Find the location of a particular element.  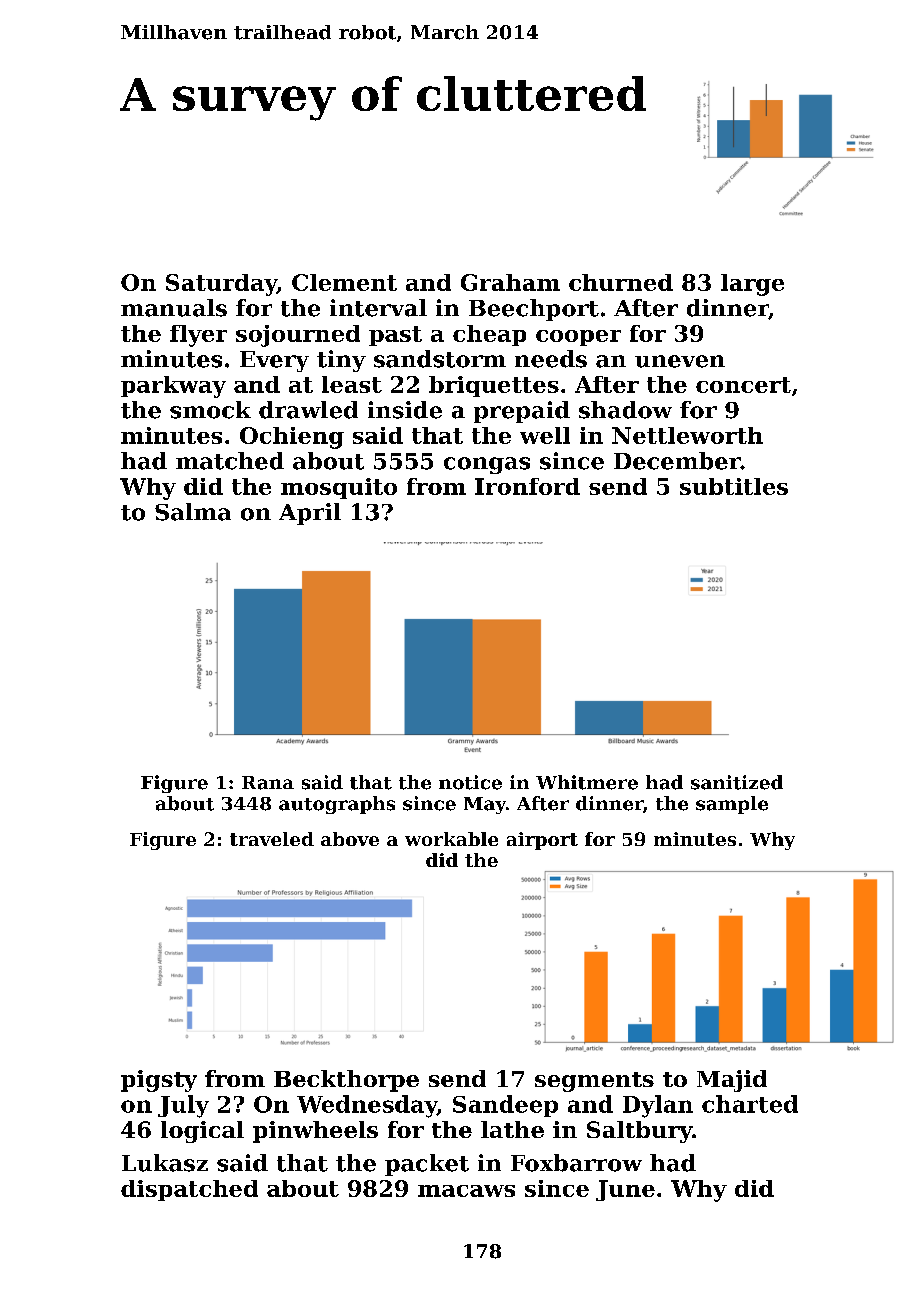

macaws is located at coordinates (466, 1191).
